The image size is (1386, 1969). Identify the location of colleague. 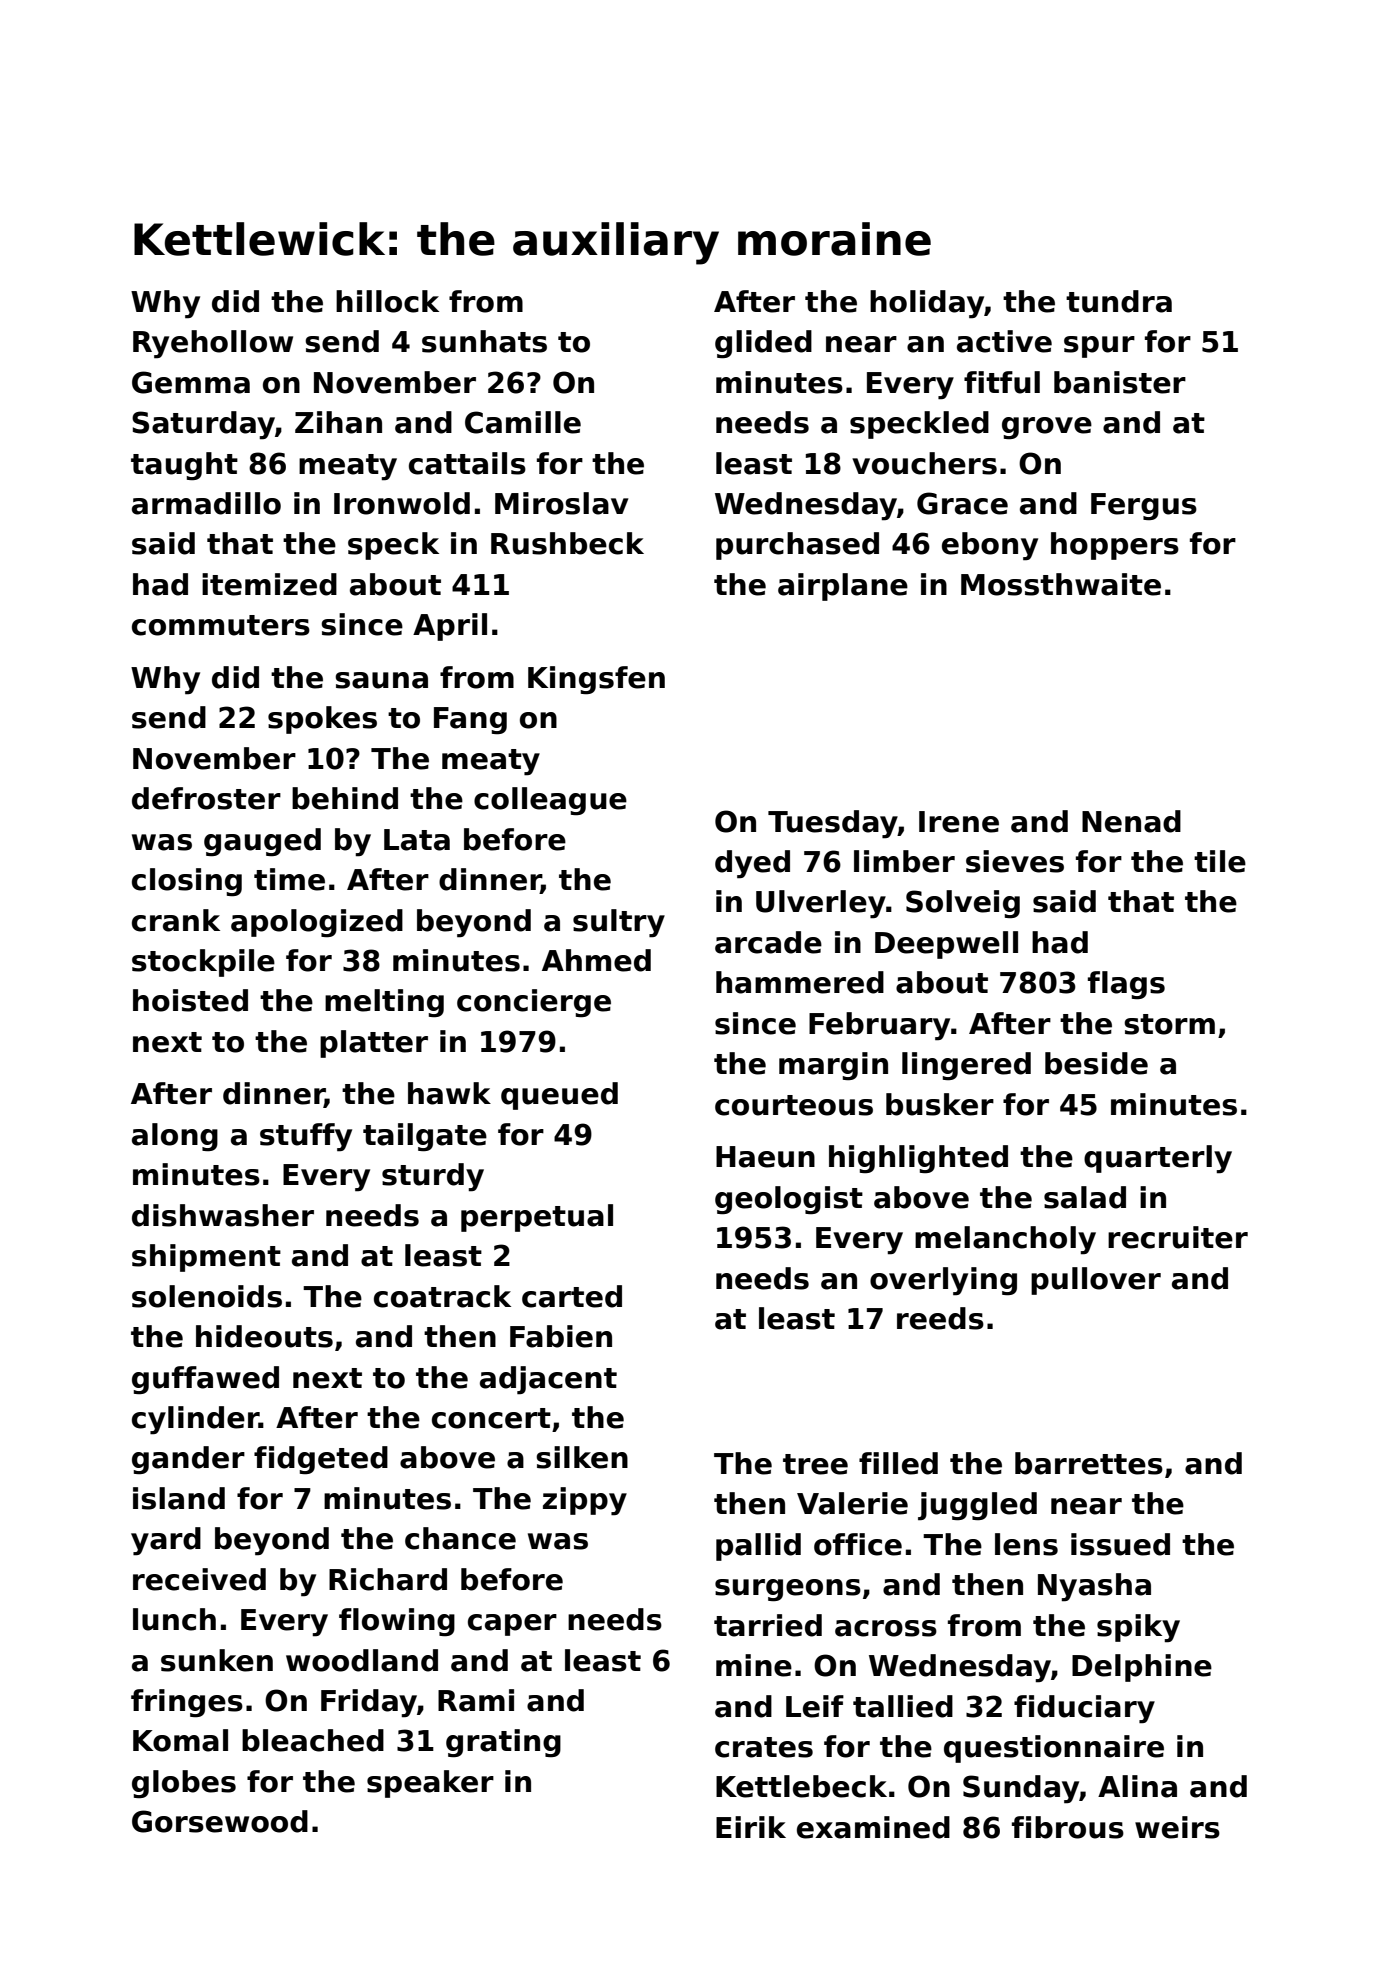
(550, 801).
